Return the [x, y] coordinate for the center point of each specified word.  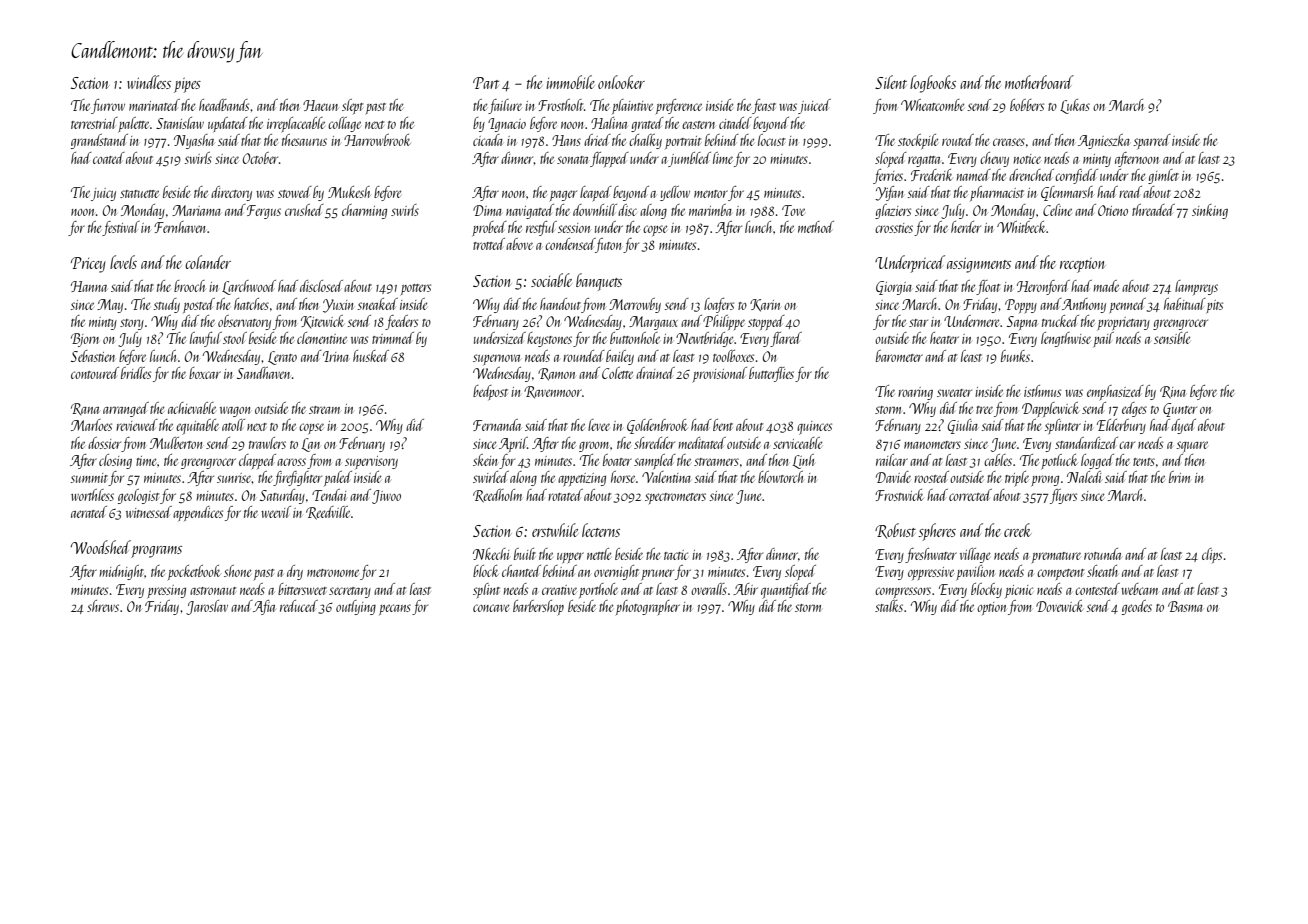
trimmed [393, 338]
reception [1082, 265]
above [519, 244]
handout [560, 304]
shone [237, 571]
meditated [702, 443]
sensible [1172, 338]
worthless [92, 495]
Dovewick [1059, 606]
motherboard [1039, 82]
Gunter [1180, 410]
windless [149, 82]
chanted [521, 571]
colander [208, 262]
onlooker [621, 82]
